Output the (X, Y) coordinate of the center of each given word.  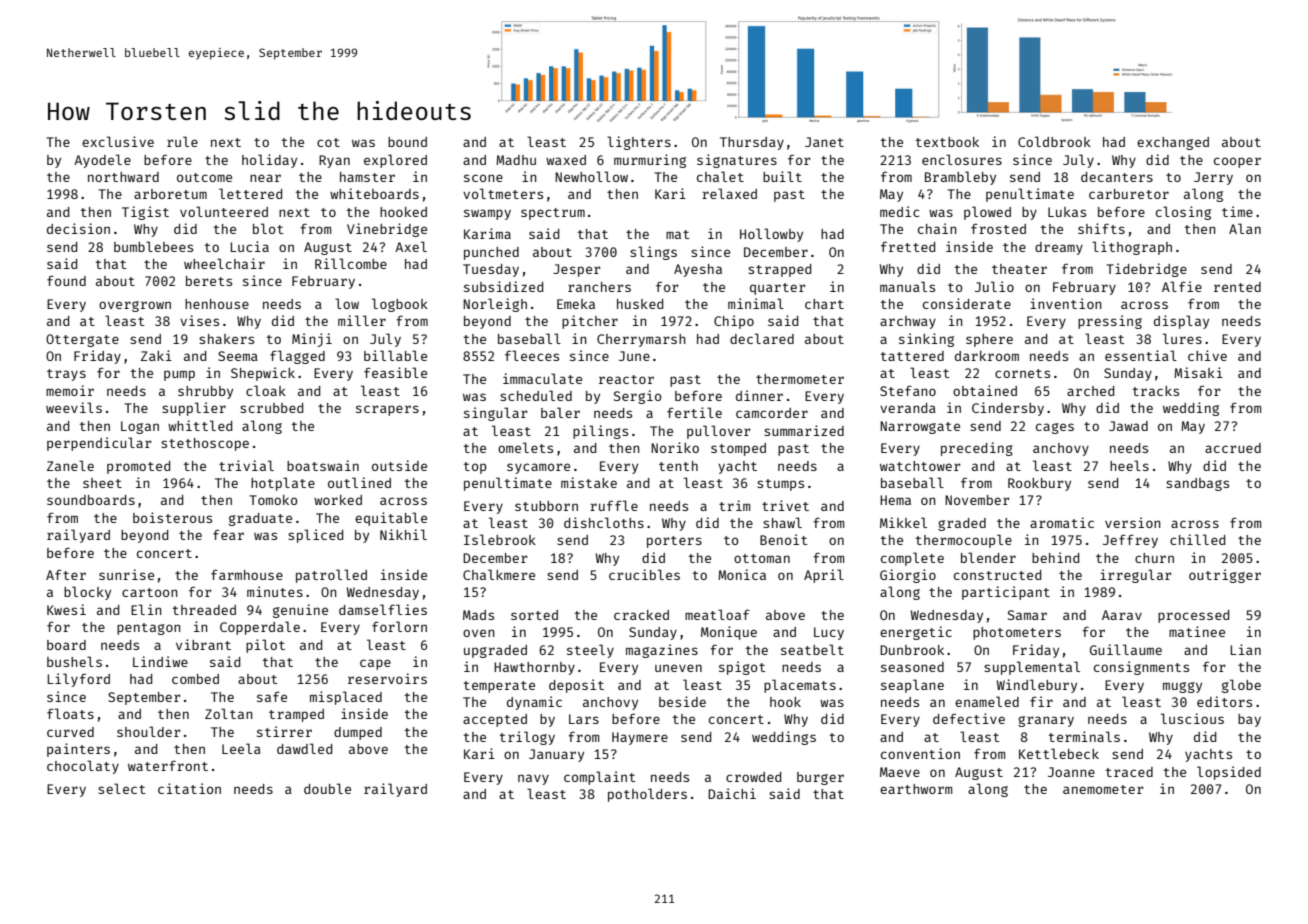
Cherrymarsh (641, 340)
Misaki (1198, 372)
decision (78, 228)
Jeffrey (1130, 541)
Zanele (70, 465)
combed (195, 679)
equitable (391, 519)
